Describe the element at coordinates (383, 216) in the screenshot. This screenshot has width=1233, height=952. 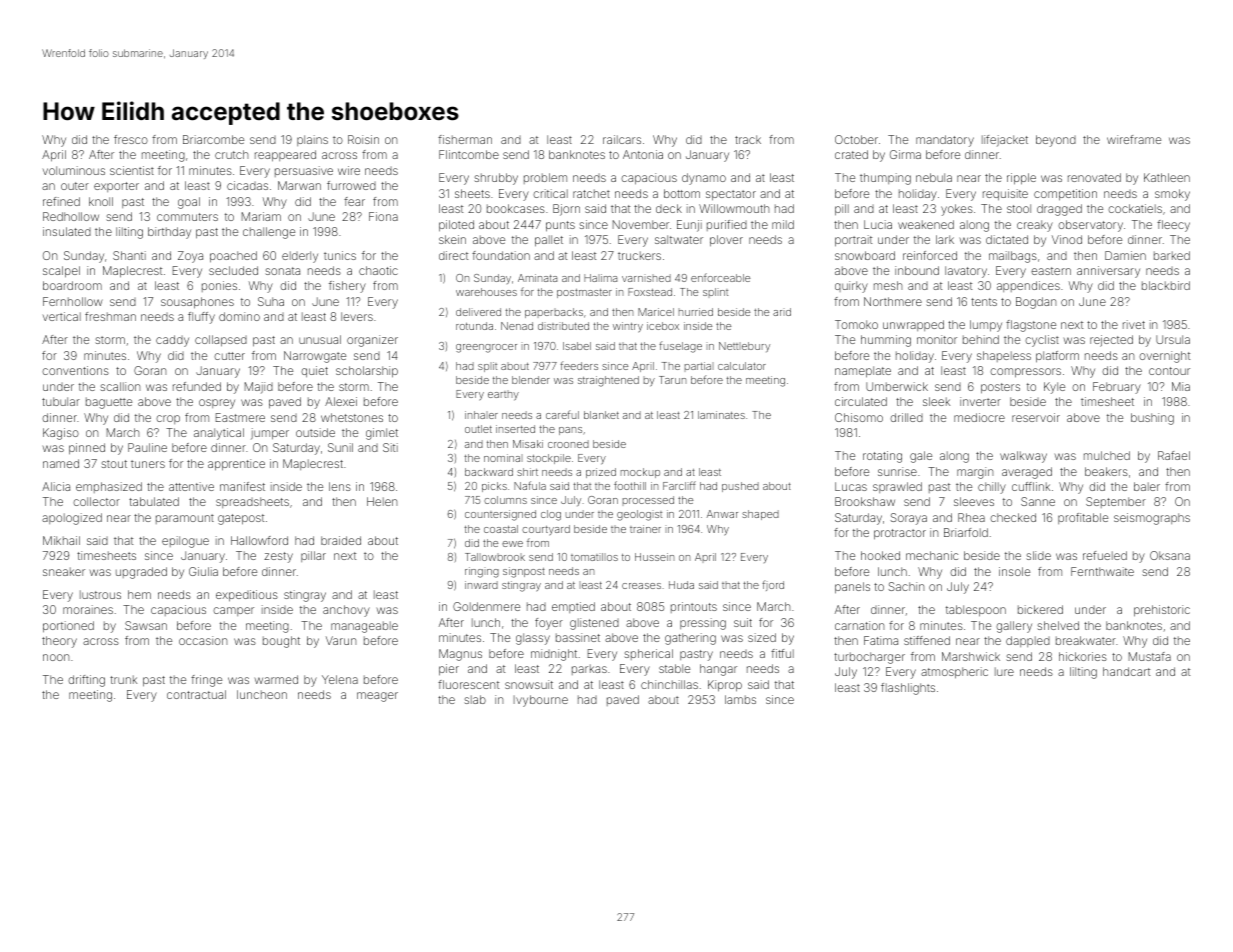
I see `Fiona` at that location.
